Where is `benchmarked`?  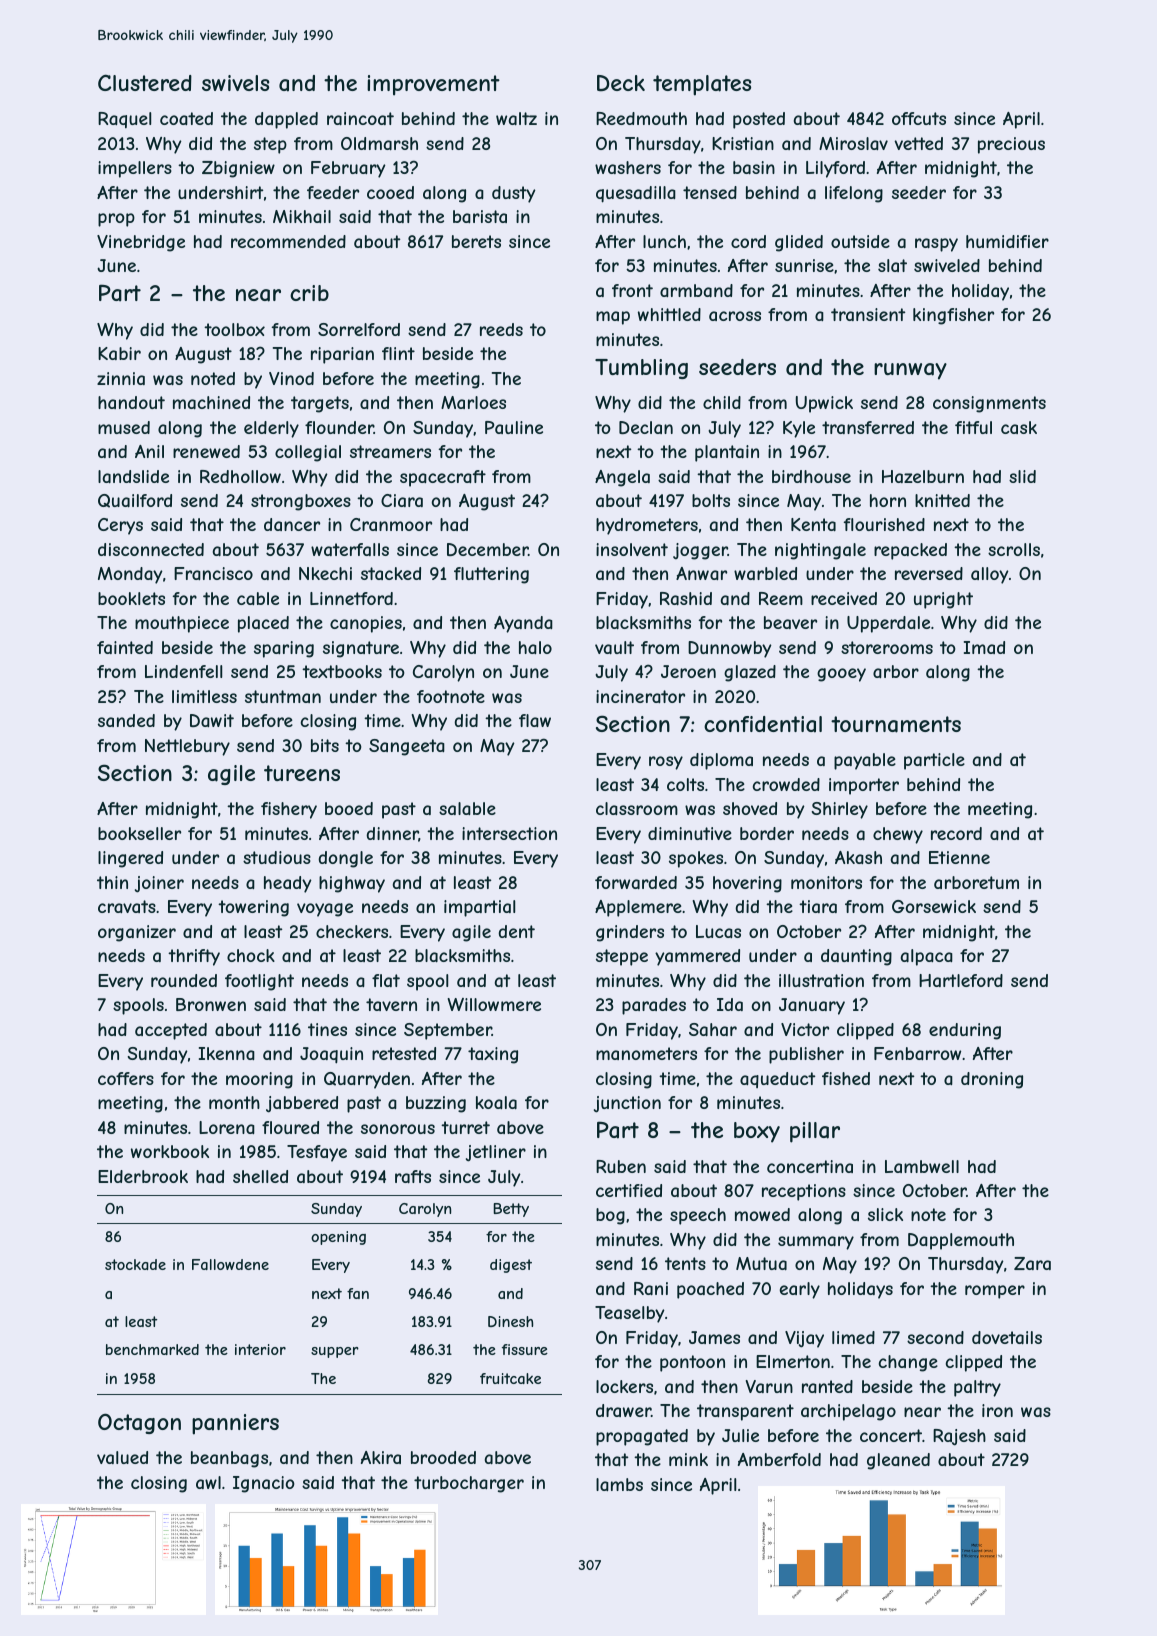 benchmarked is located at coordinates (152, 1349).
